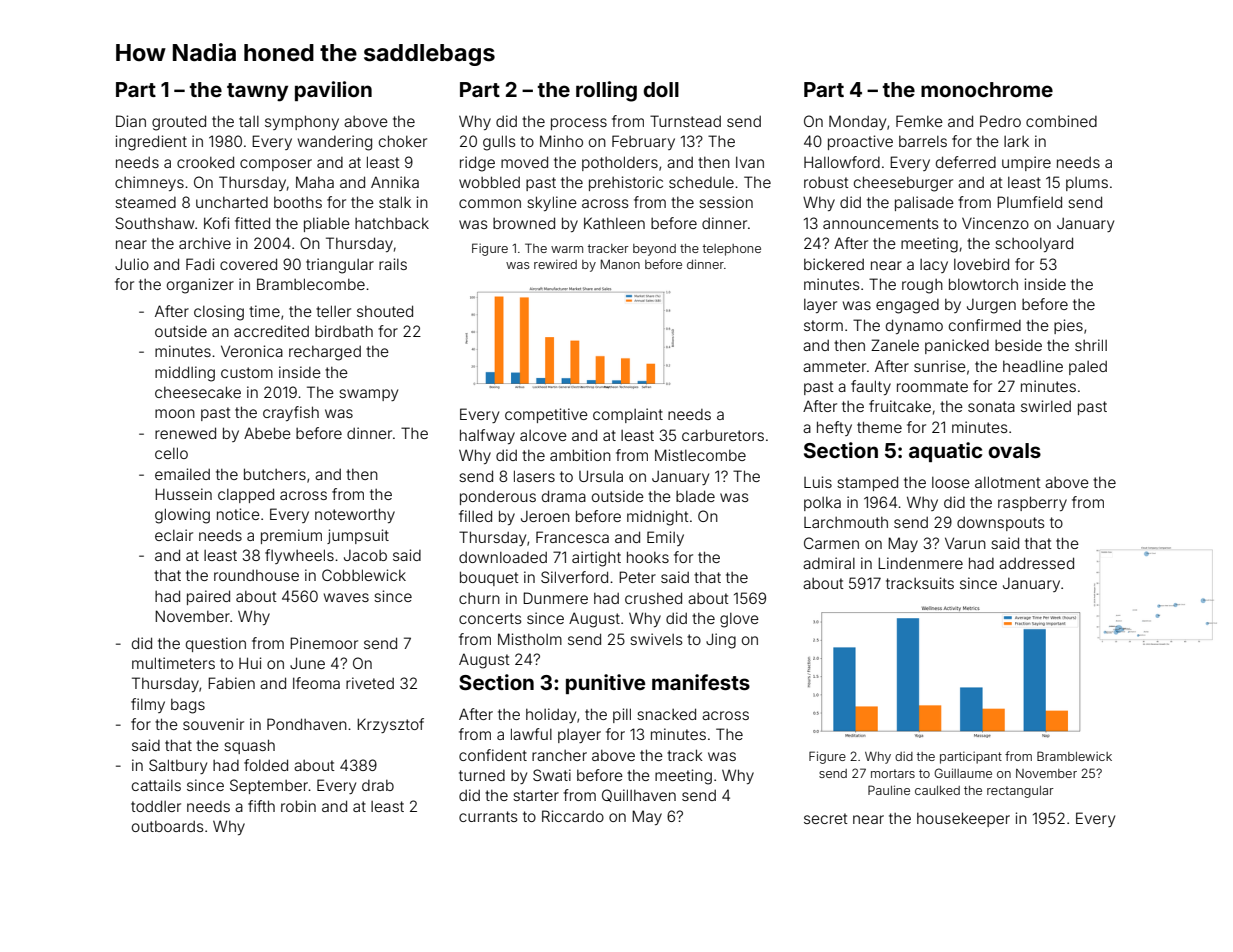  I want to click on competitive, so click(546, 415).
